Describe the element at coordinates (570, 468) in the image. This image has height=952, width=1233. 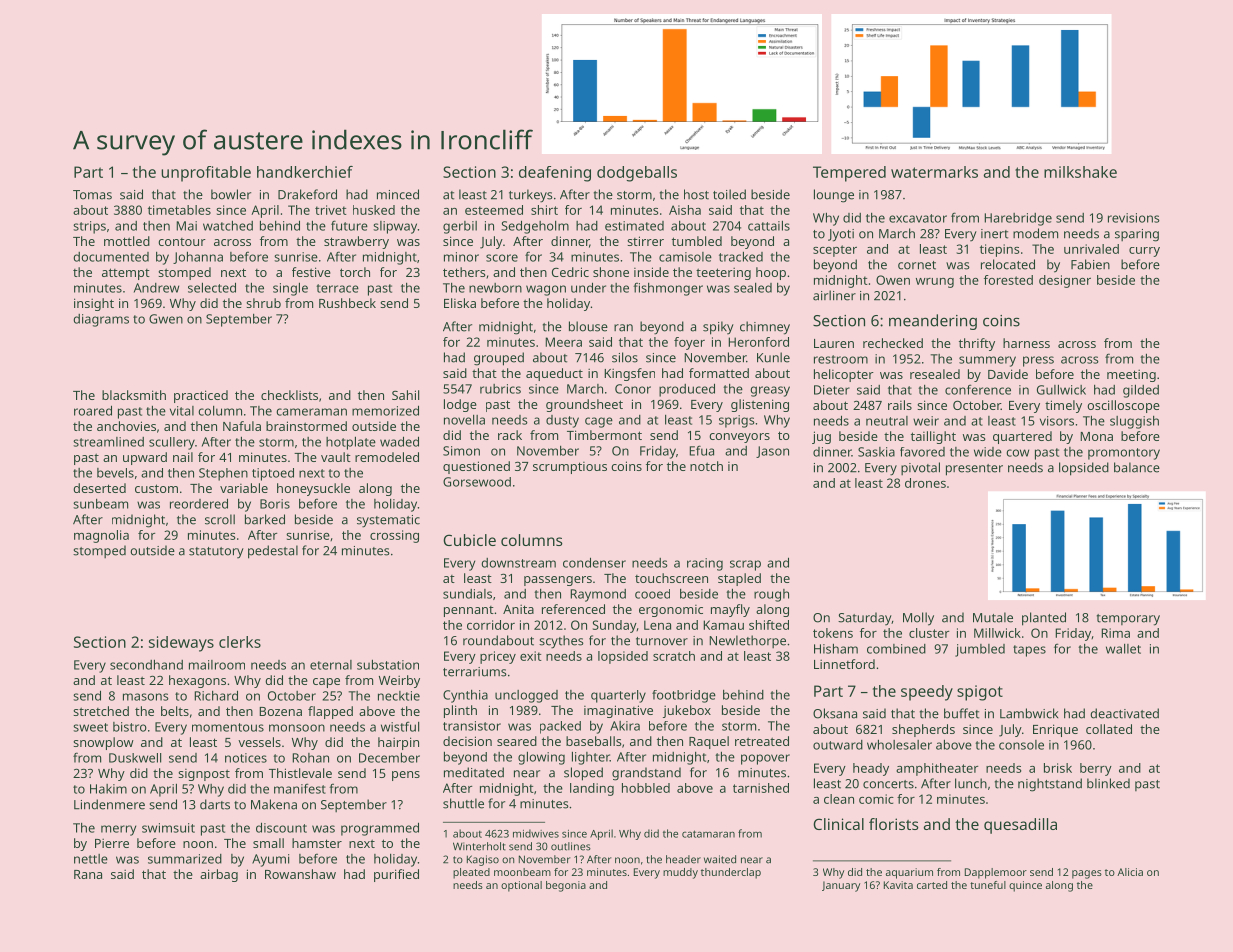
I see `scrumptious` at that location.
